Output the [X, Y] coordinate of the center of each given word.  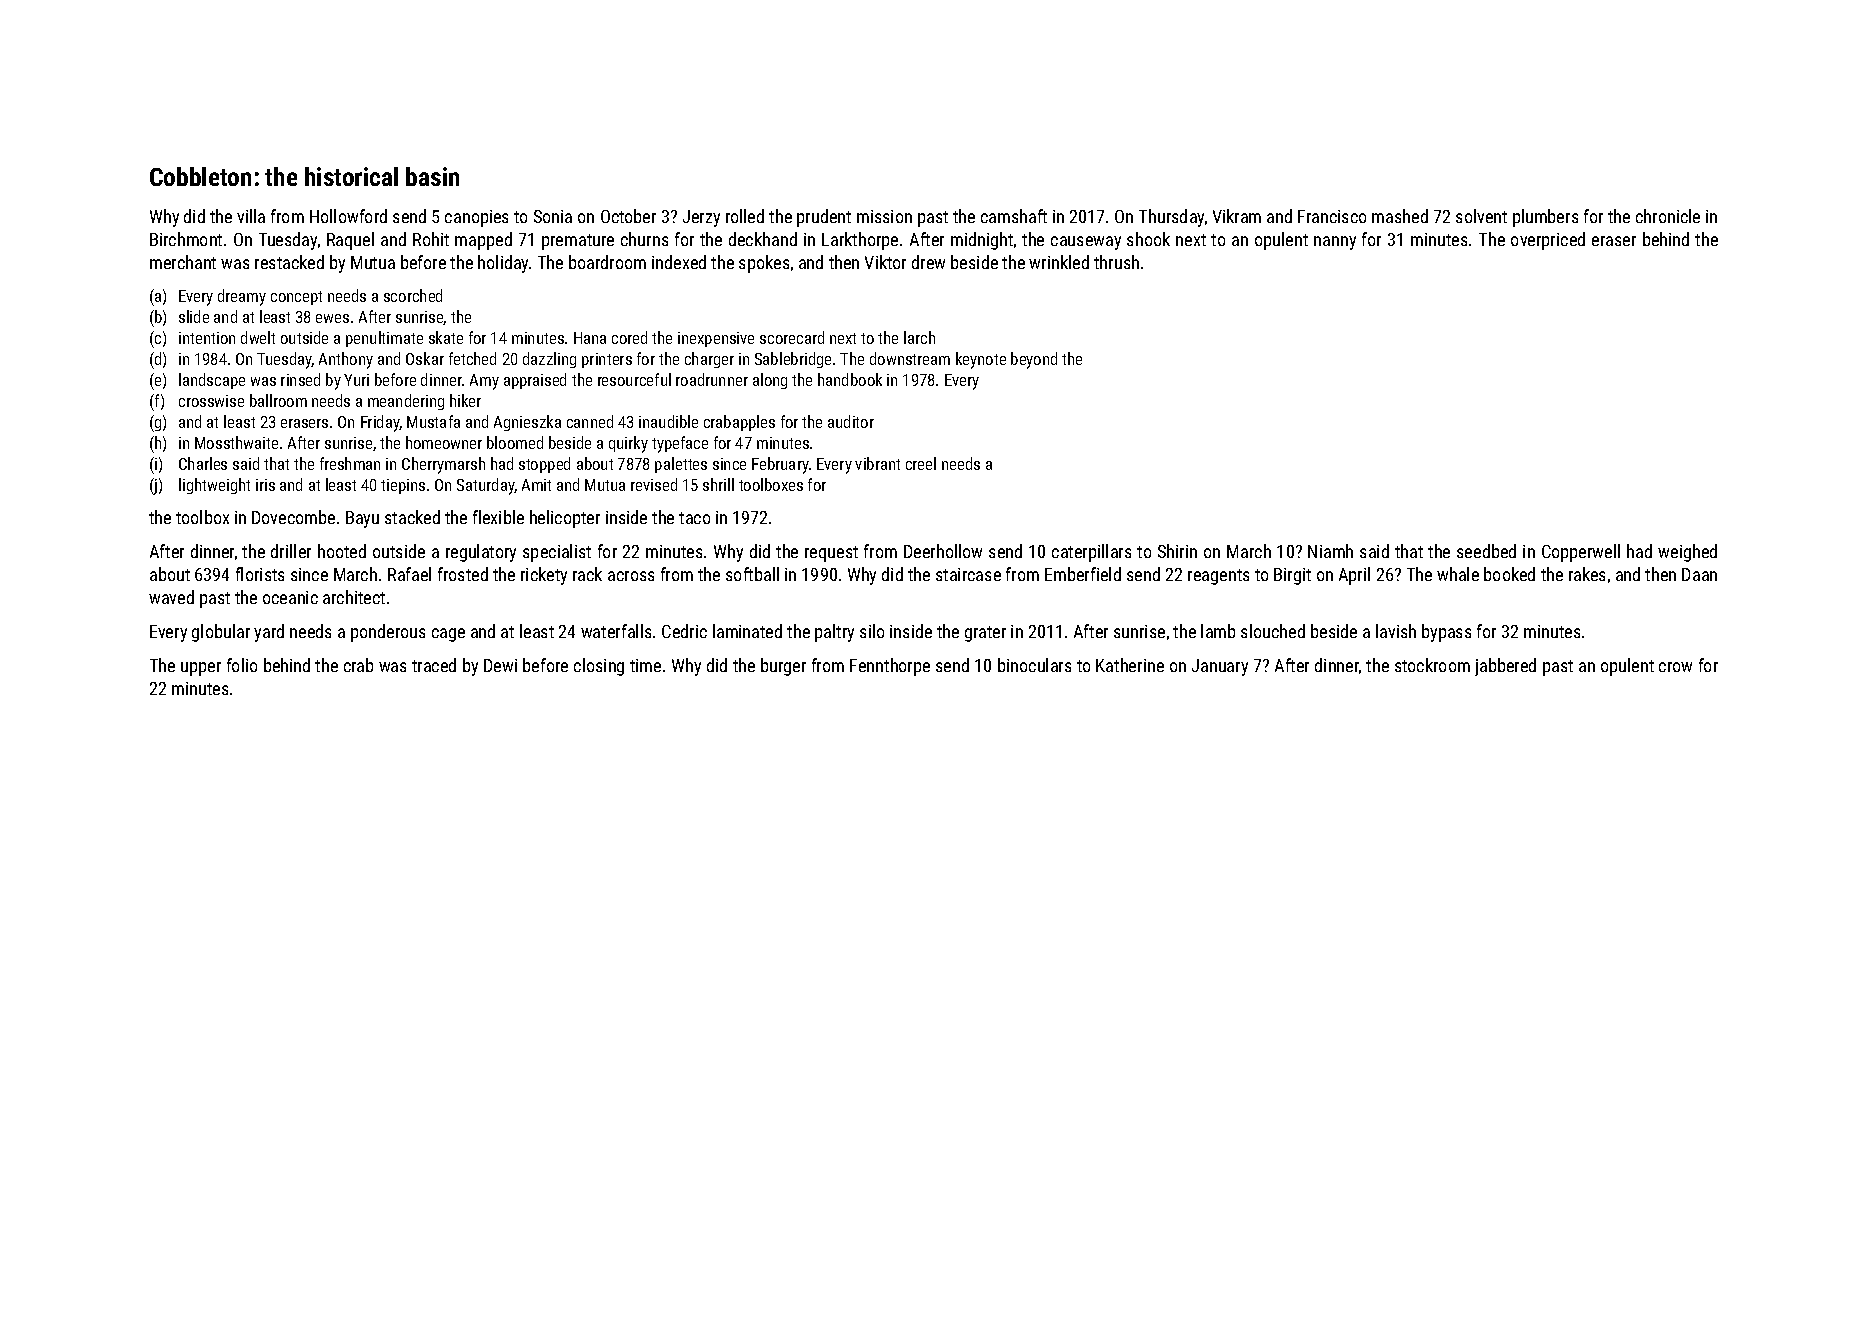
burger [783, 667]
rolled [745, 216]
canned [590, 421]
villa [251, 216]
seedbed [1486, 551]
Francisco [1332, 216]
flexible [498, 517]
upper [201, 669]
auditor [851, 421]
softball [752, 574]
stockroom [1432, 665]
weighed [1687, 553]
